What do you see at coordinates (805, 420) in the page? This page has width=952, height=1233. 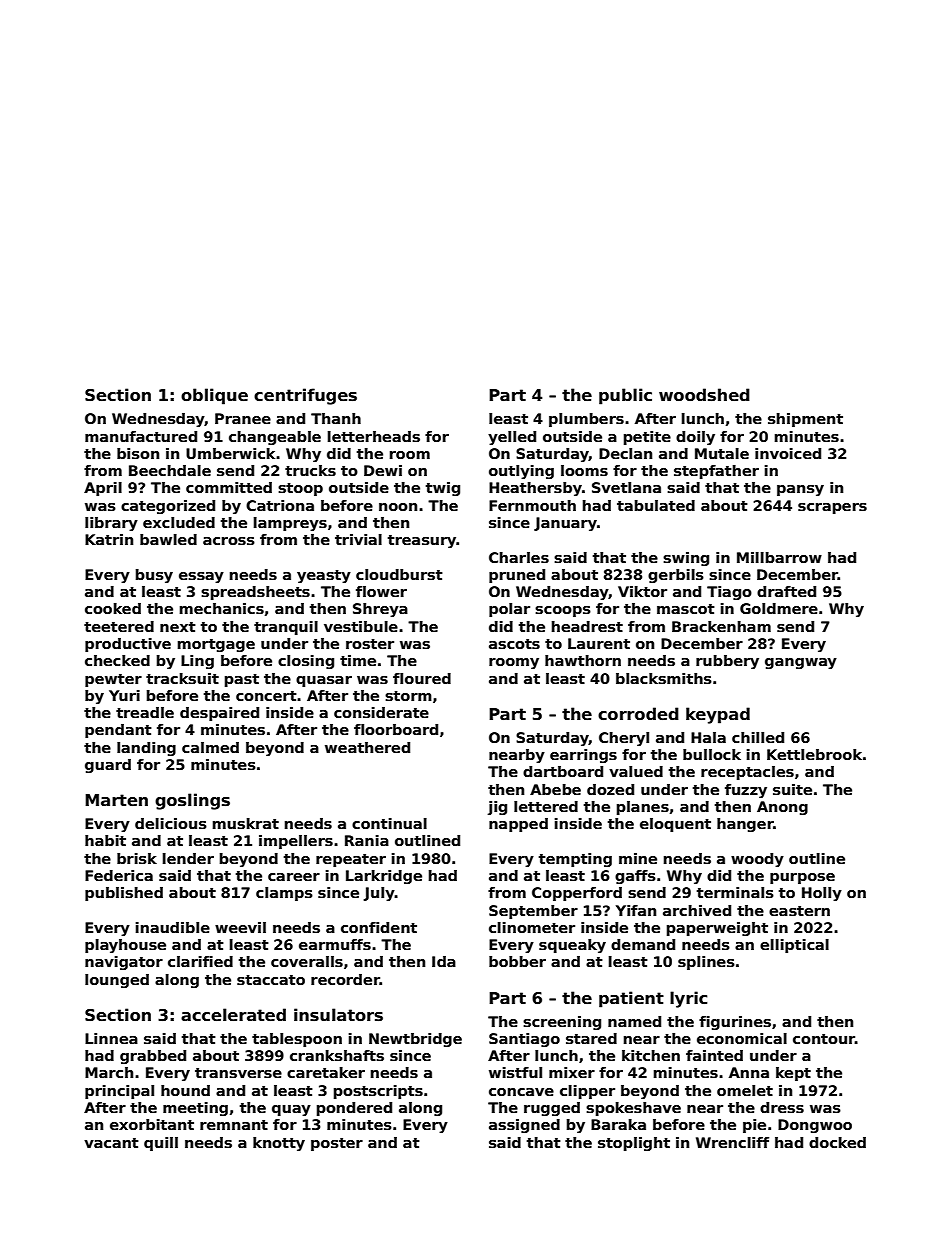 I see `shipment` at bounding box center [805, 420].
